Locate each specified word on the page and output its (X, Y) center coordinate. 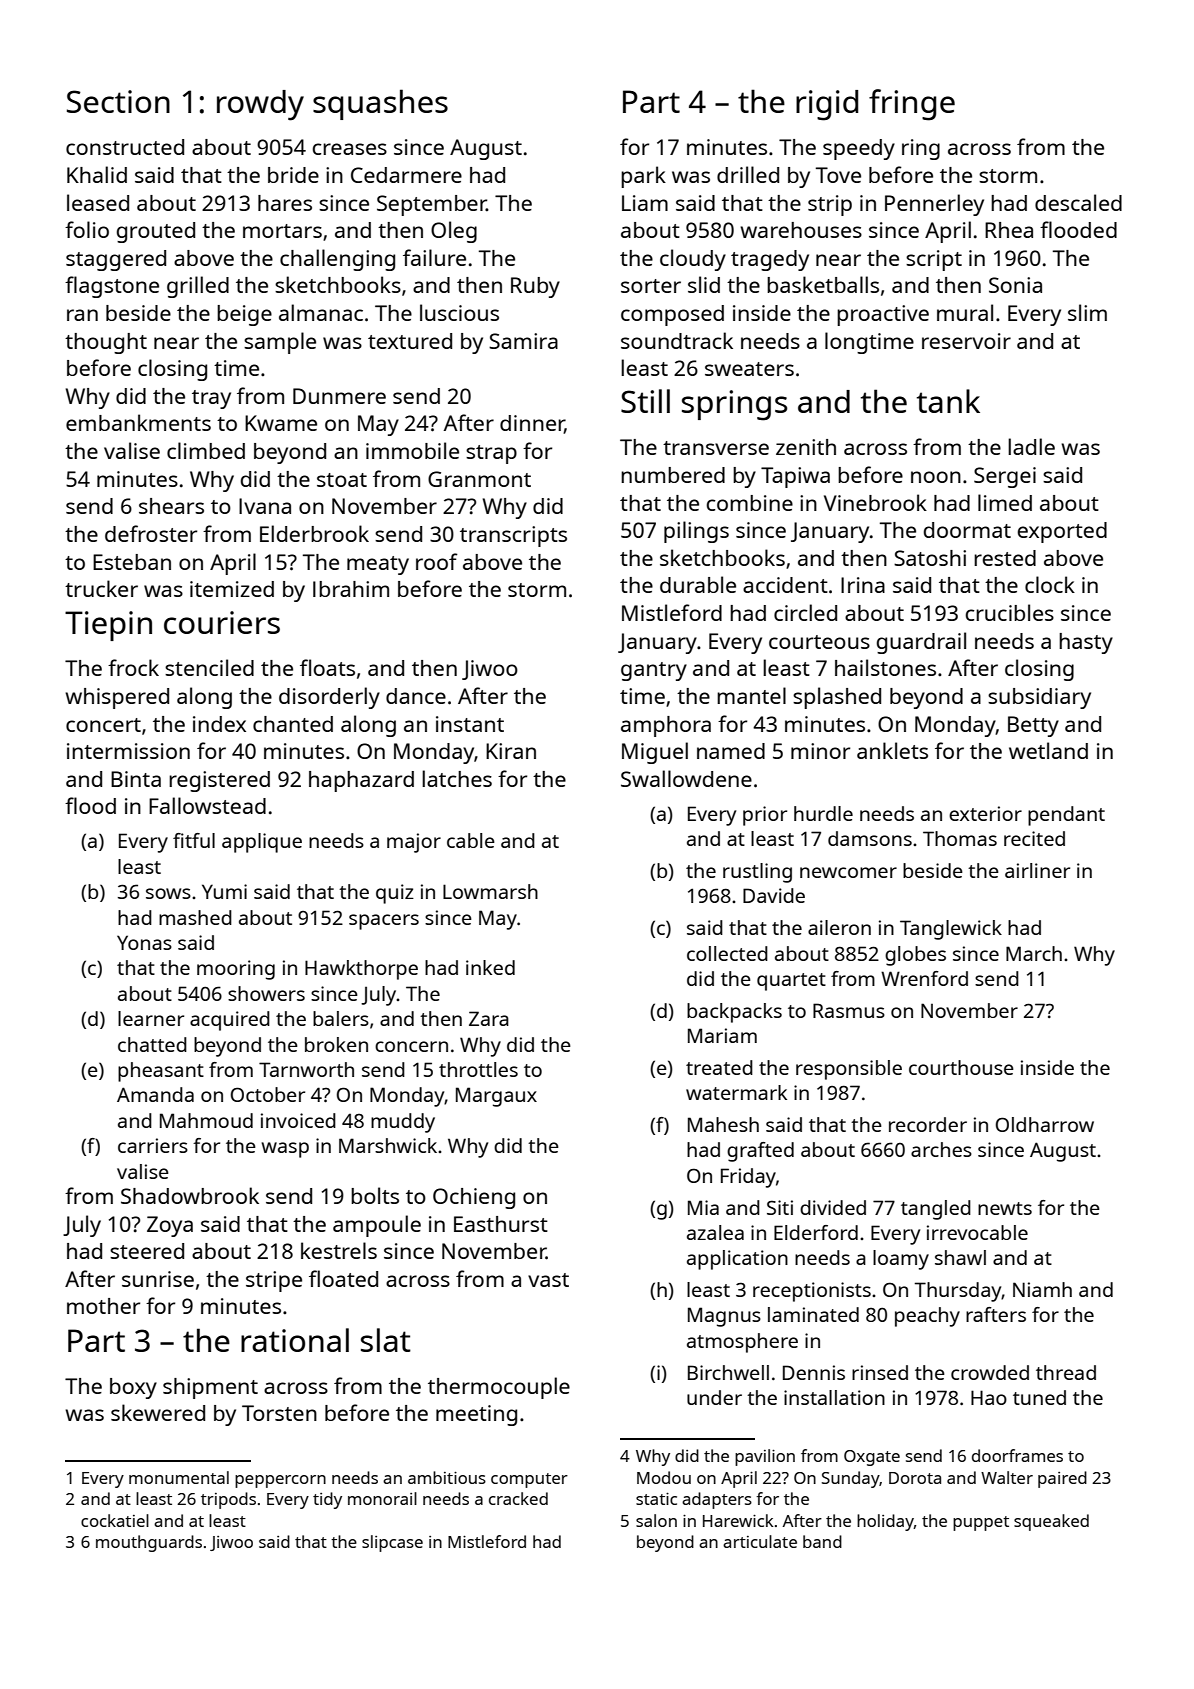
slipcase (392, 1543)
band (822, 1541)
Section (118, 101)
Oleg (454, 232)
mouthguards (149, 1543)
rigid (827, 105)
